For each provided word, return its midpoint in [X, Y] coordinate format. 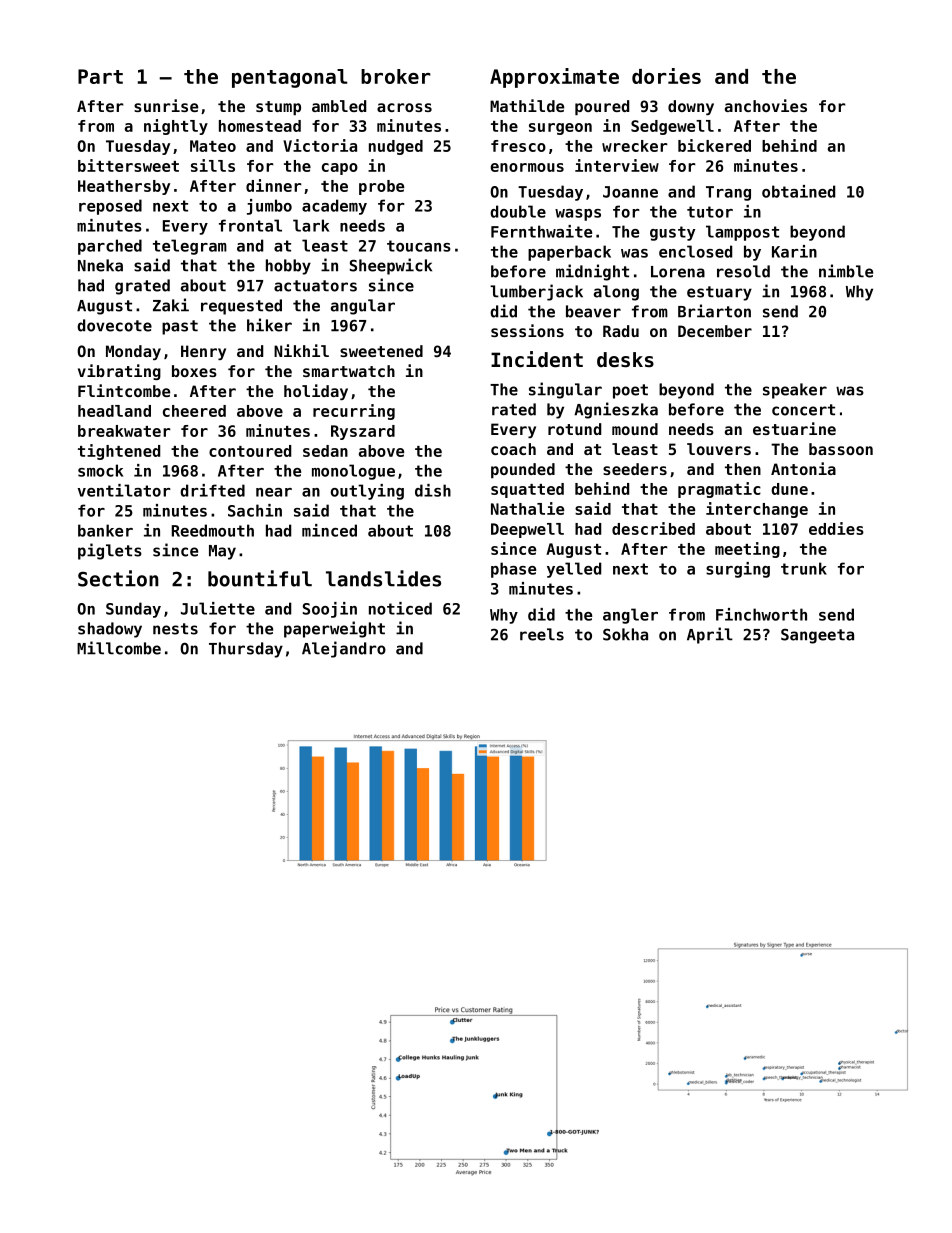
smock [100, 470]
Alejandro [344, 649]
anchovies [766, 105]
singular [565, 390]
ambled [339, 106]
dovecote [114, 325]
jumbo [269, 207]
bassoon [841, 449]
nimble [846, 271]
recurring [354, 412]
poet [630, 391]
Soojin [330, 610]
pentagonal [289, 78]
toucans [419, 246]
